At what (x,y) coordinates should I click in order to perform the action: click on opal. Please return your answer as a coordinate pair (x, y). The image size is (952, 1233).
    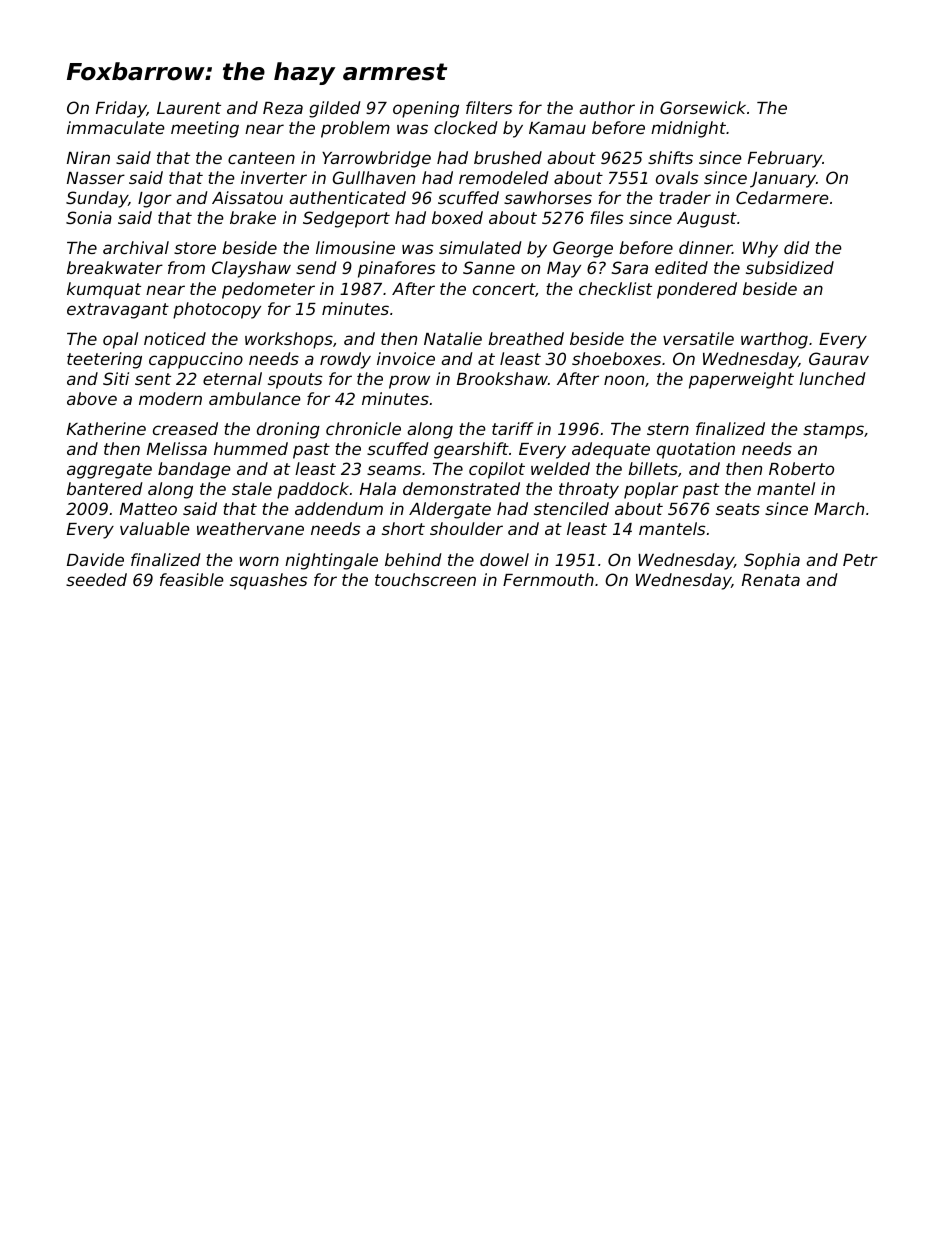
    Looking at the image, I should click on (120, 340).
